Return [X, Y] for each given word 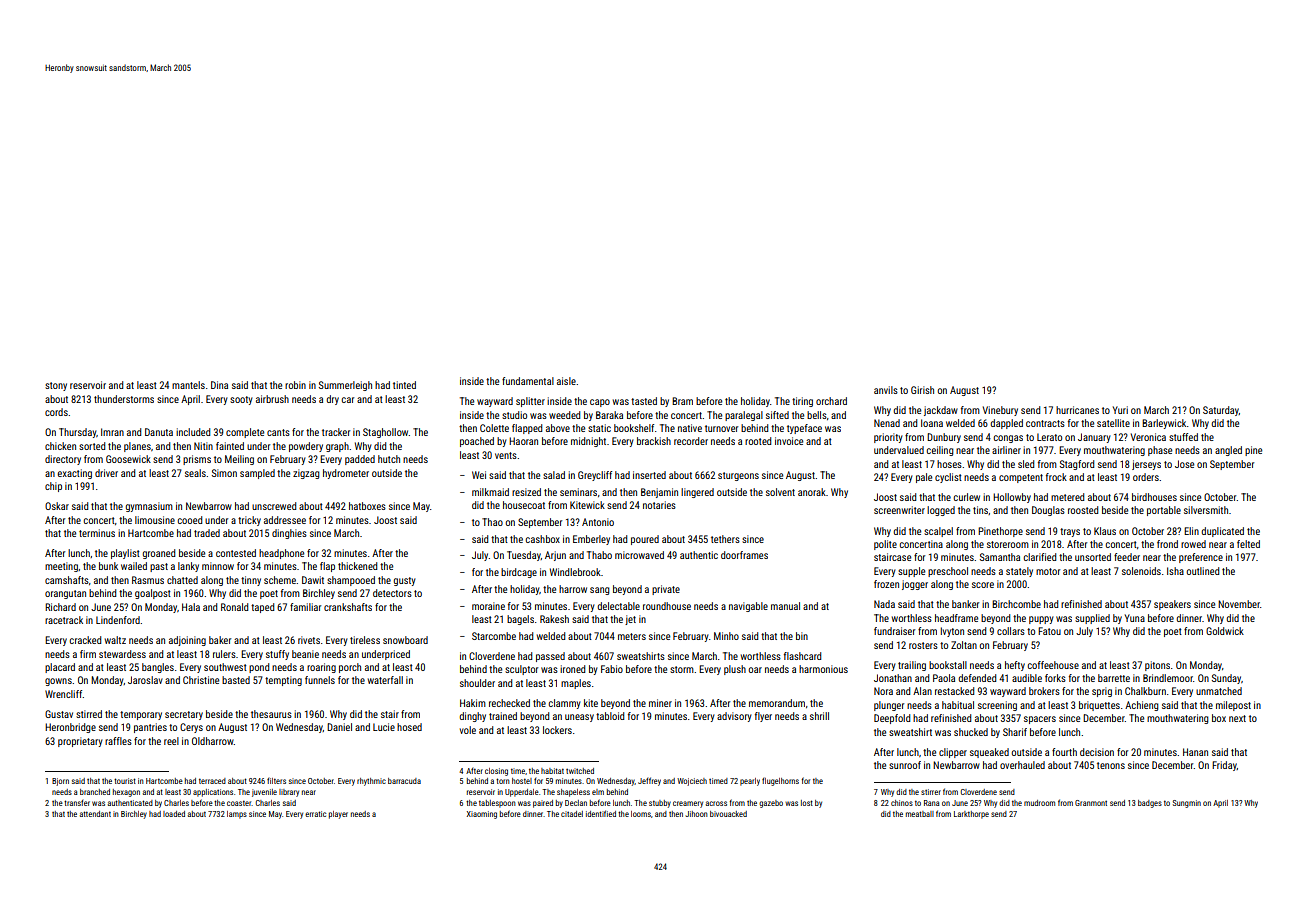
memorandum [777, 703]
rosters [923, 645]
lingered [697, 493]
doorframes [744, 555]
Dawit [313, 580]
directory [63, 460]
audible [1027, 678]
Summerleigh [345, 386]
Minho [726, 636]
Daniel [339, 727]
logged [941, 511]
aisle [566, 381]
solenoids [1141, 571]
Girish [922, 390]
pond [259, 668]
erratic [315, 814]
